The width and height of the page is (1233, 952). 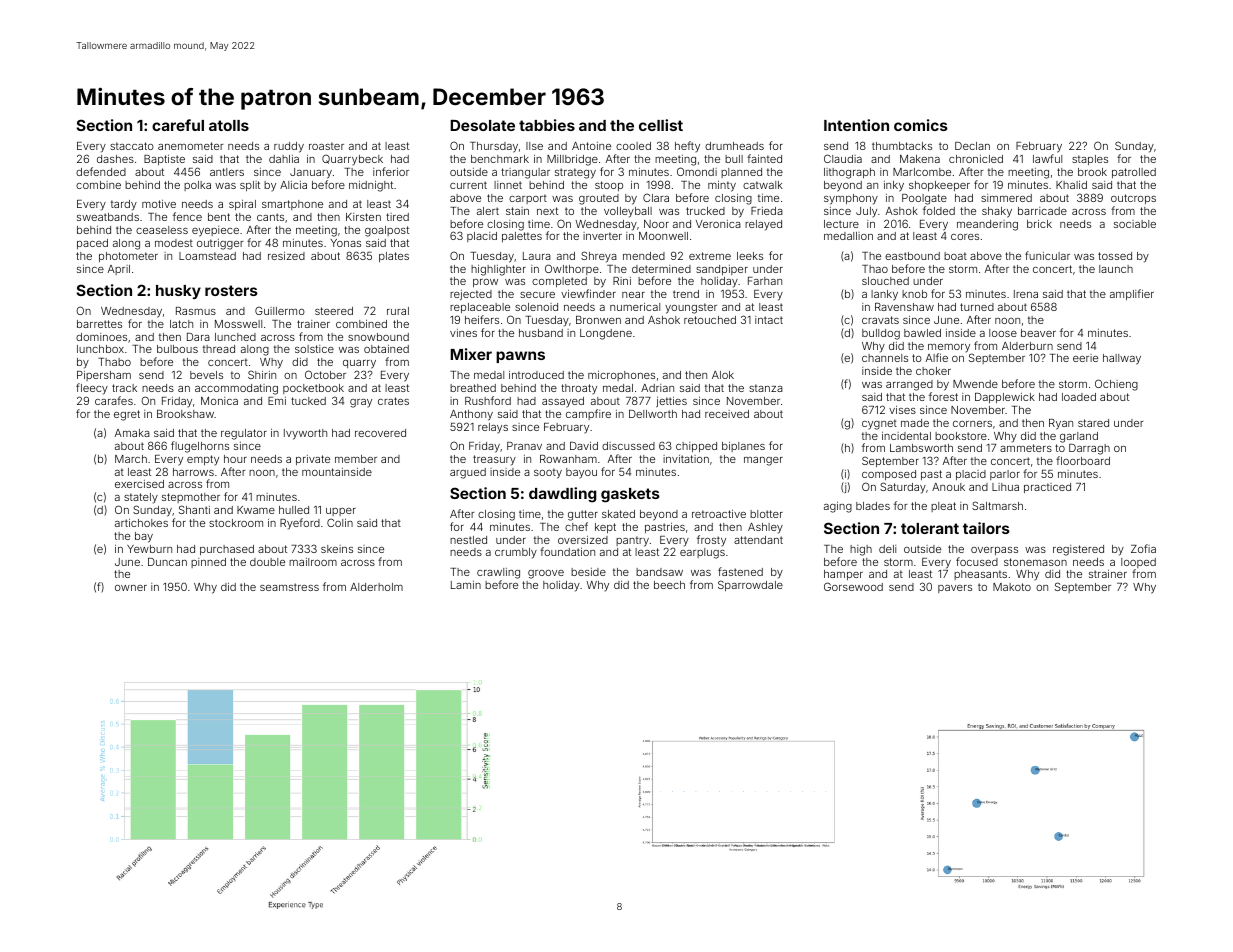 What do you see at coordinates (482, 319) in the page?
I see `heifers` at bounding box center [482, 319].
